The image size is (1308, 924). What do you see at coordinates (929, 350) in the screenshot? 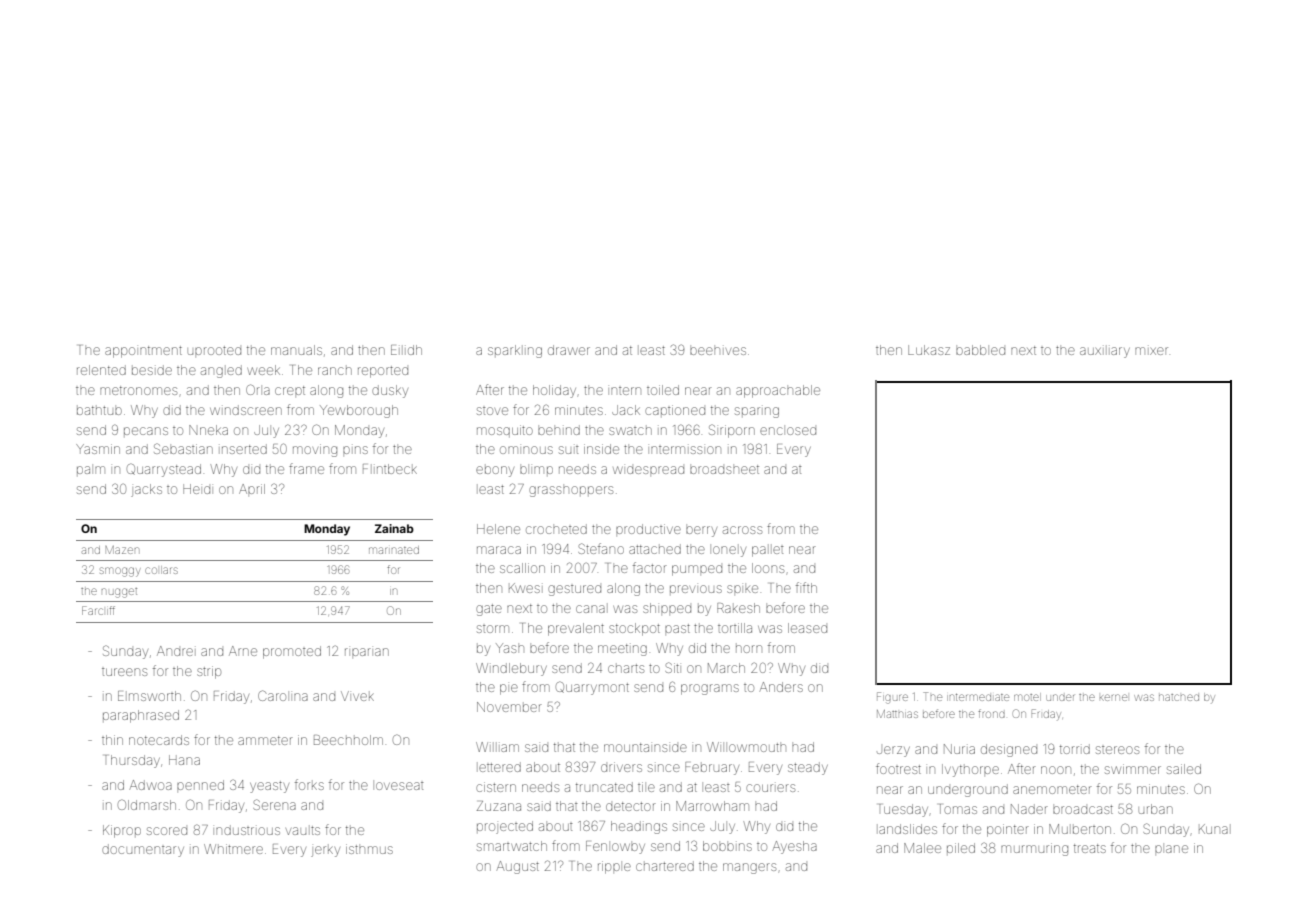
I see `Lukasz` at bounding box center [929, 350].
